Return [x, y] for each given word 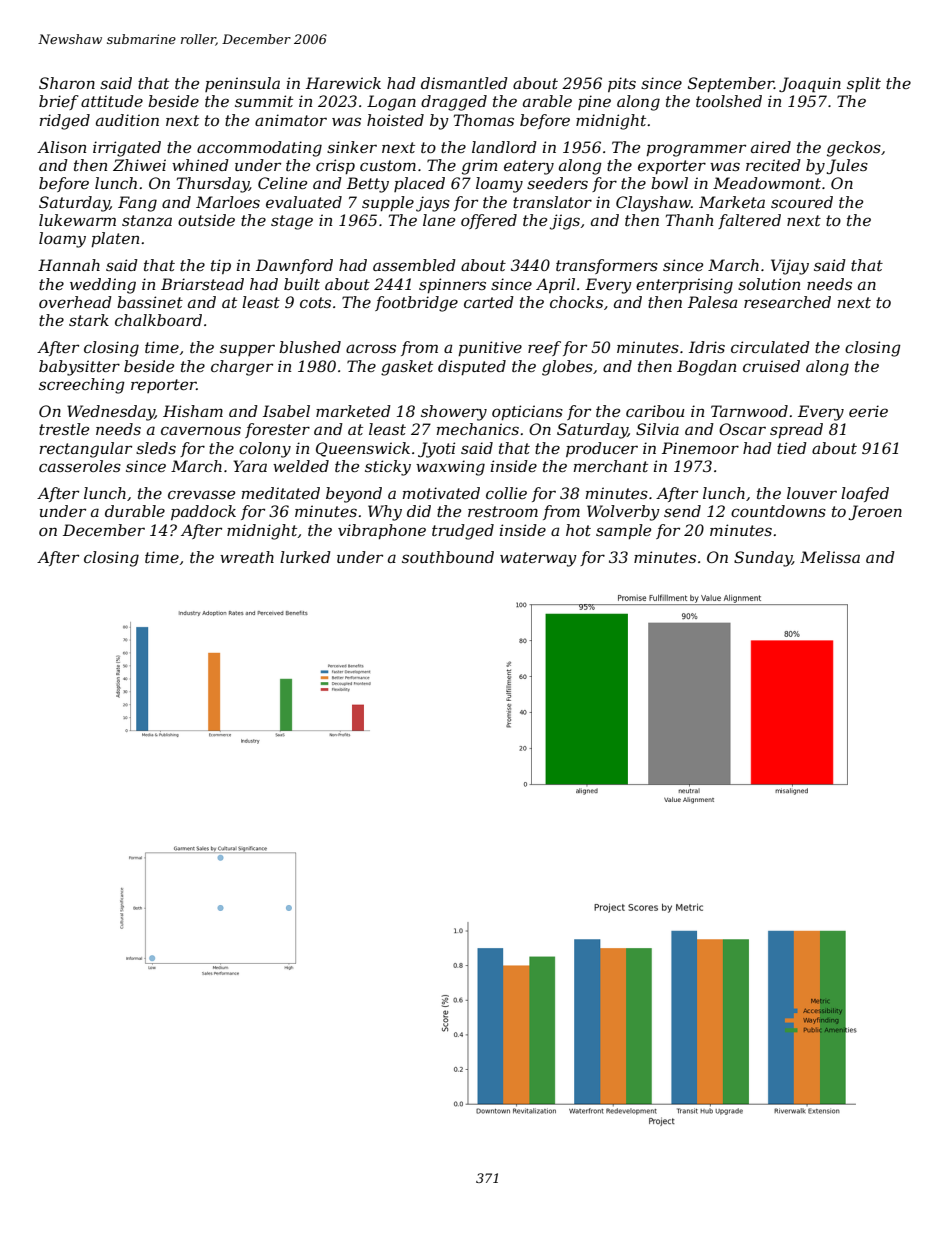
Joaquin [810, 85]
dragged [454, 103]
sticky [388, 468]
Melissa [830, 557]
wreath [247, 557]
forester [277, 430]
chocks [576, 302]
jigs [565, 222]
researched [787, 302]
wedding [103, 286]
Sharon [67, 83]
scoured [802, 202]
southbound [448, 557]
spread [796, 430]
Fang [137, 204]
